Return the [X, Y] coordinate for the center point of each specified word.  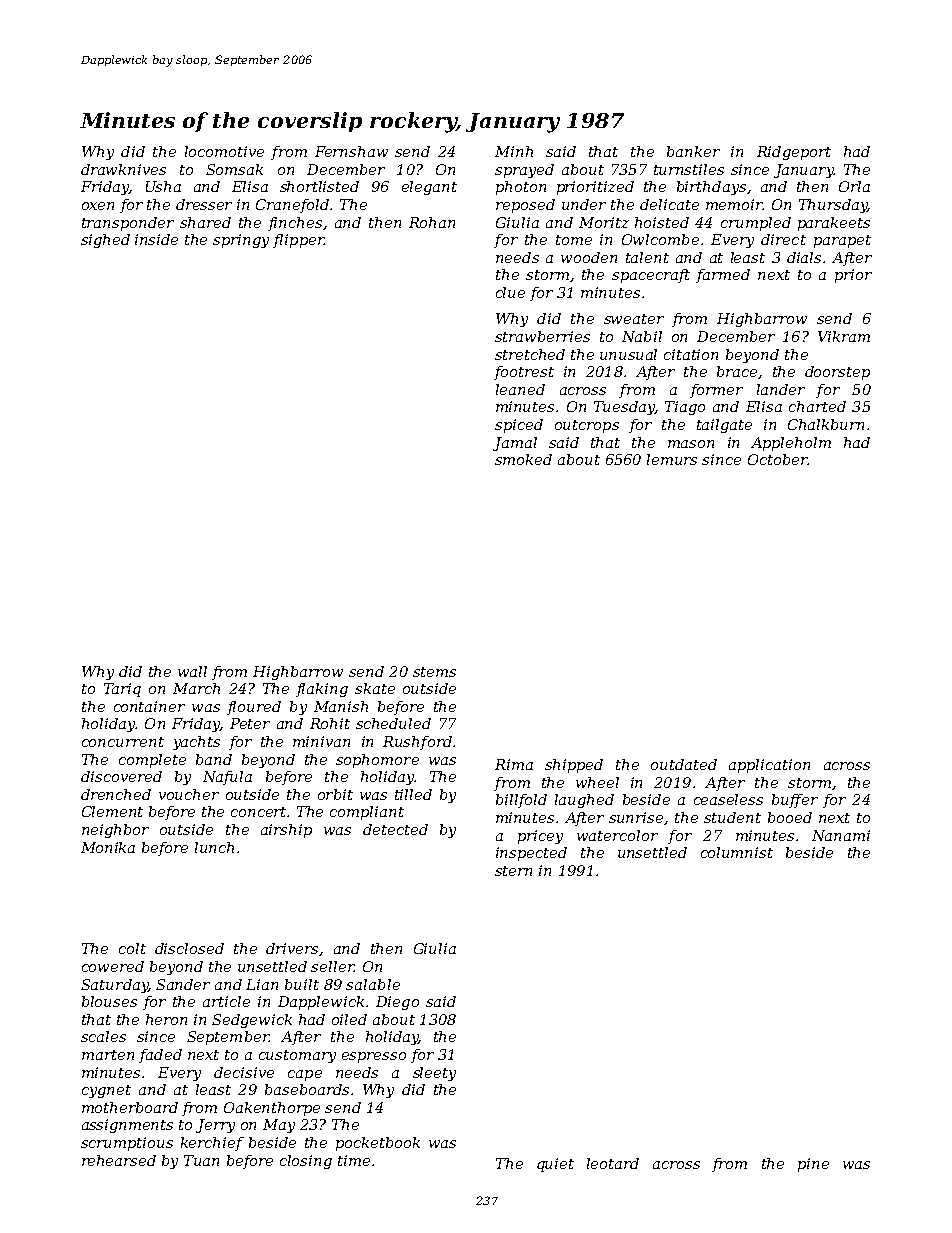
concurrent [123, 742]
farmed [723, 276]
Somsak [234, 169]
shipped [574, 766]
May [279, 1126]
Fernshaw [351, 151]
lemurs [672, 459]
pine [813, 1165]
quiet [555, 1165]
